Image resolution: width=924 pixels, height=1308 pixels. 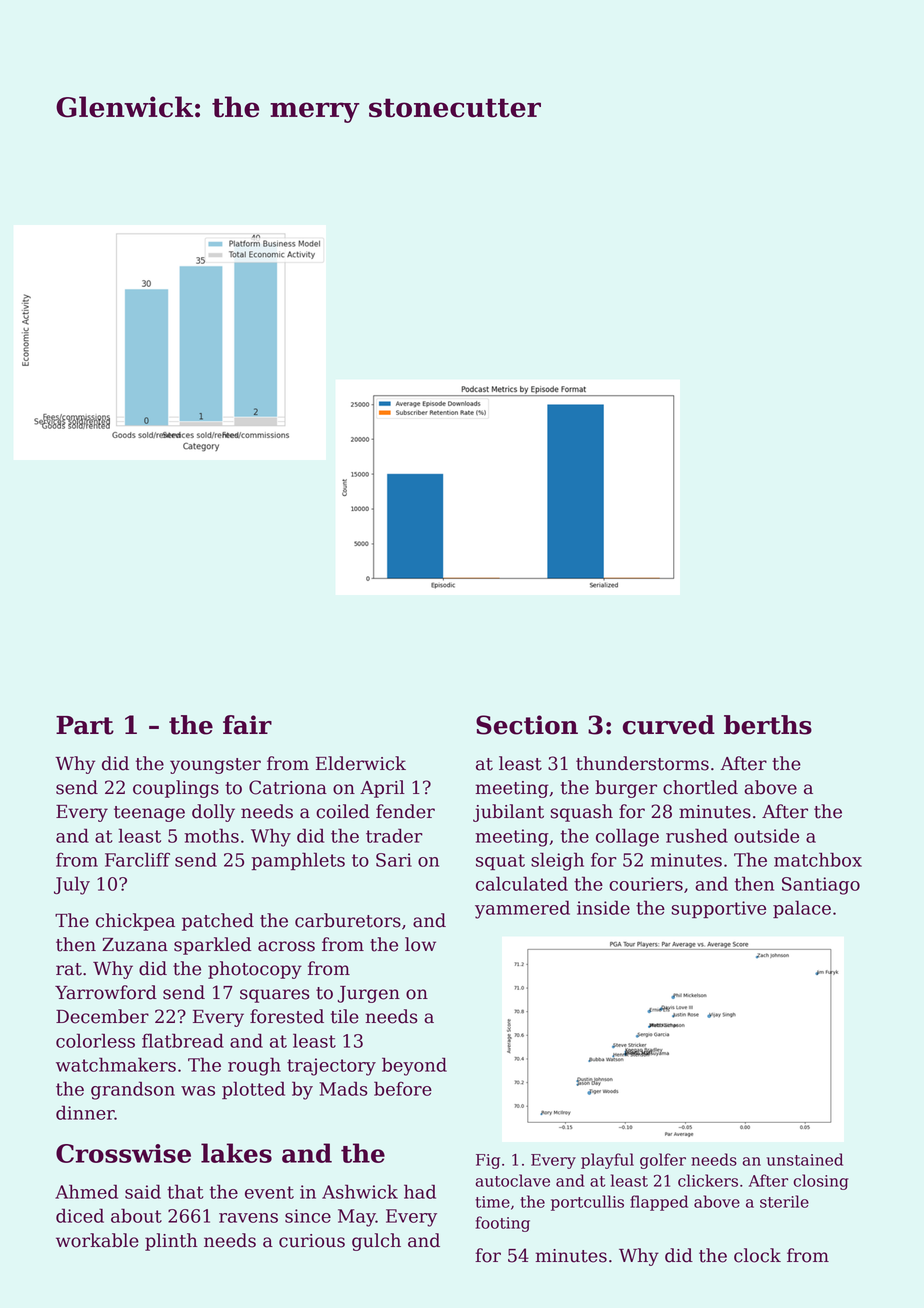 What do you see at coordinates (368, 994) in the image?
I see `Jurgen` at bounding box center [368, 994].
